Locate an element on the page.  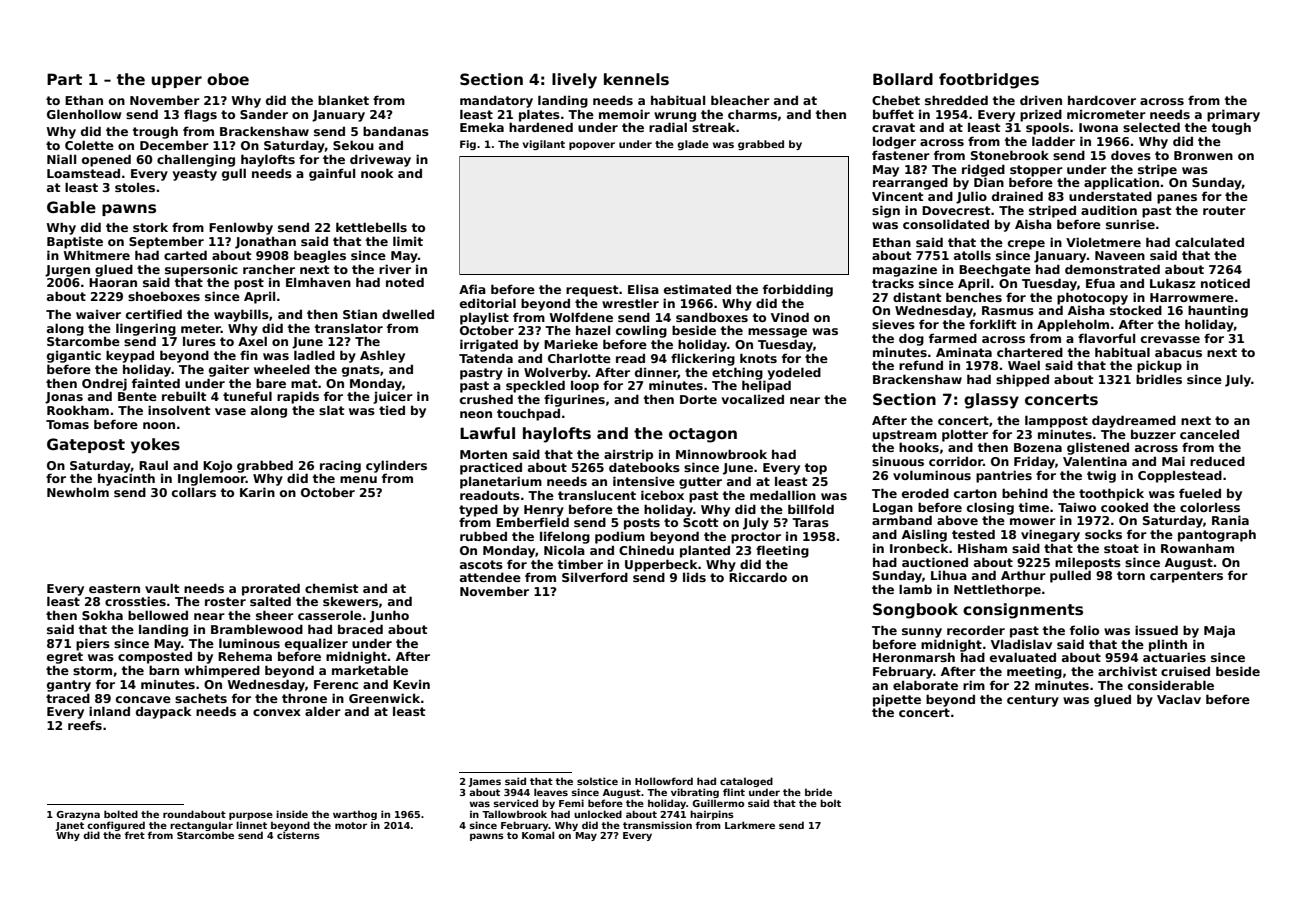
braced is located at coordinates (360, 629).
